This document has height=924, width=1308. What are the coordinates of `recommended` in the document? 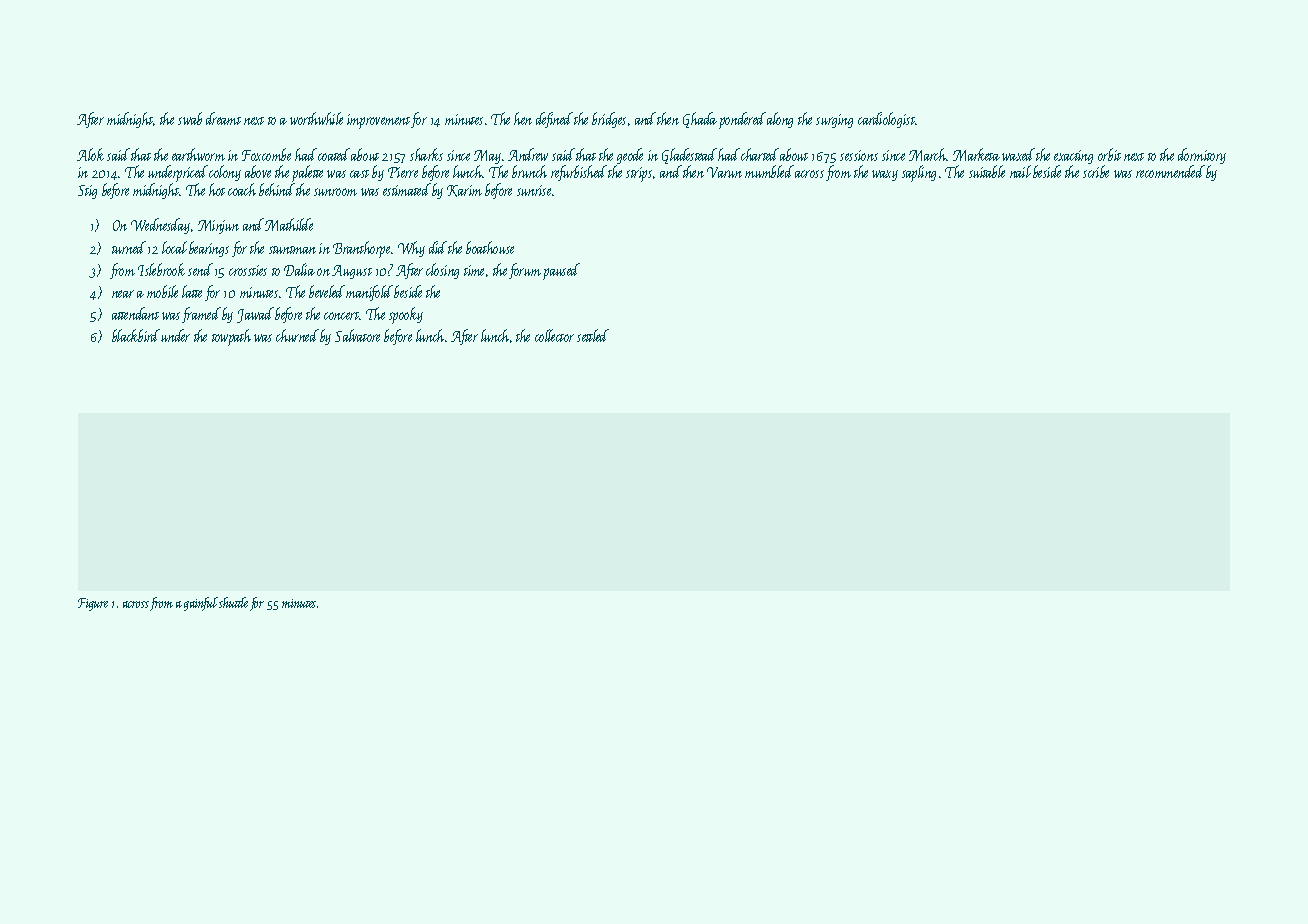 It's located at (1170, 171).
